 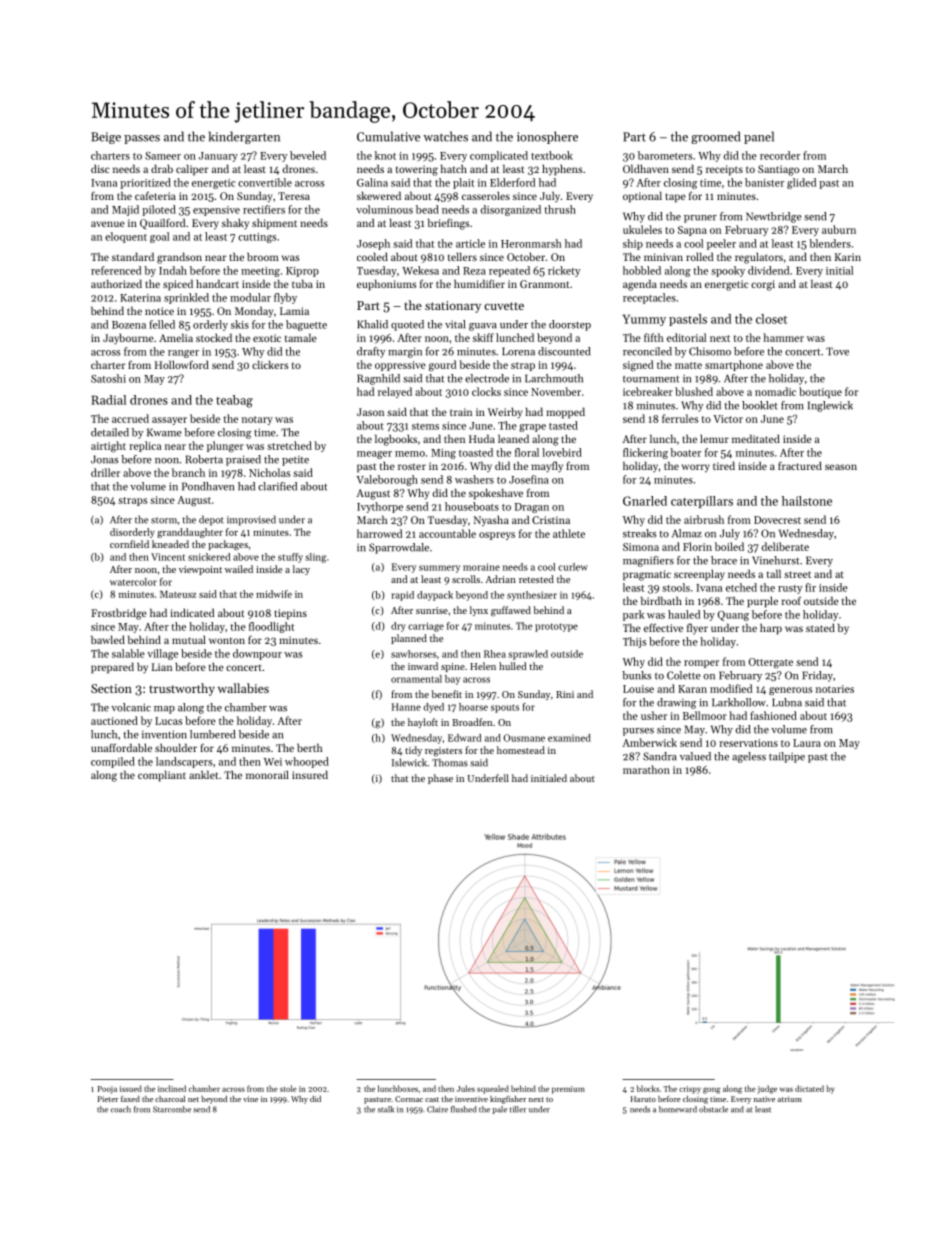 What do you see at coordinates (108, 378) in the page?
I see `Satoshi` at bounding box center [108, 378].
